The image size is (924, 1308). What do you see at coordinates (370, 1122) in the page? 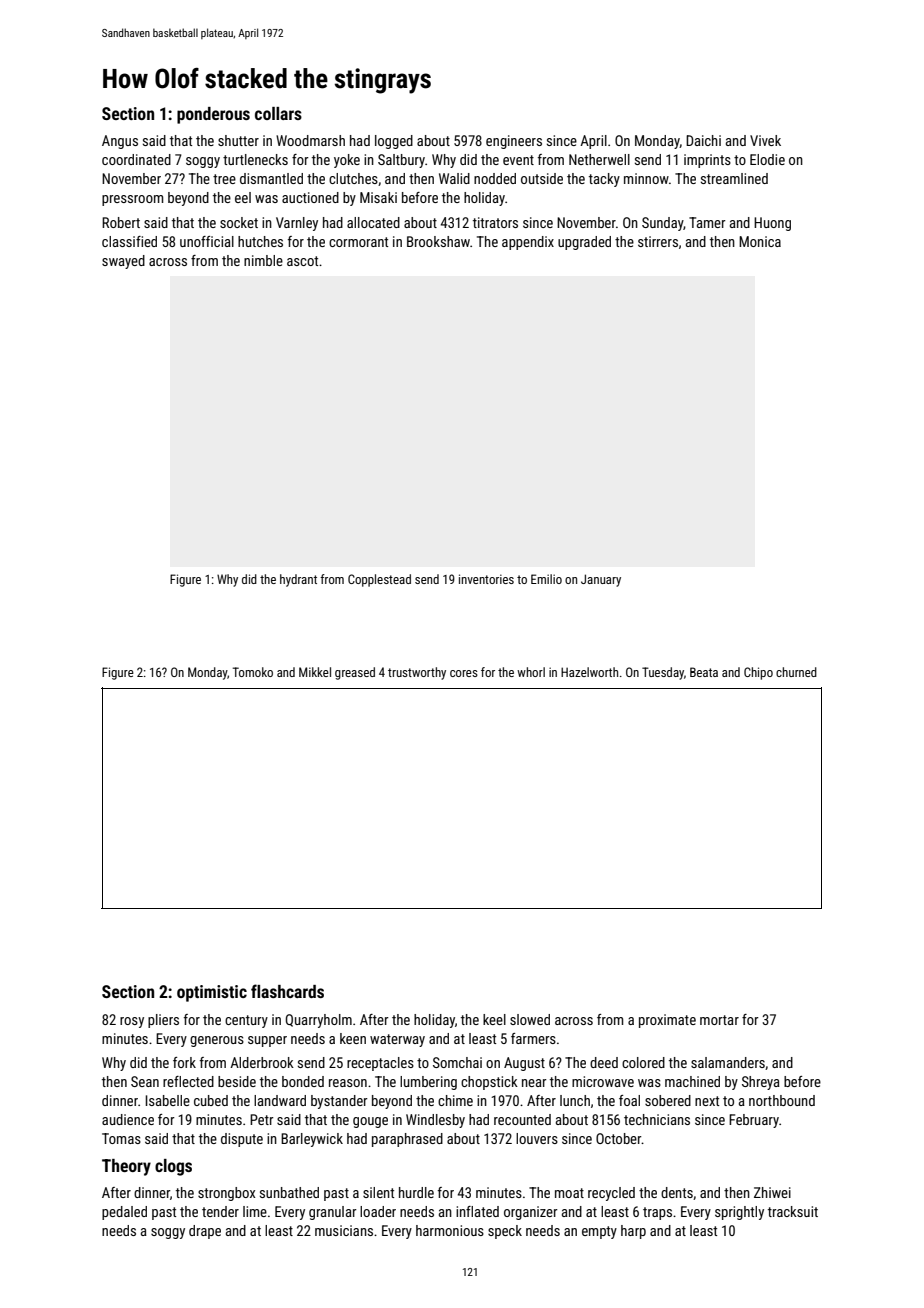
I see `gouge` at bounding box center [370, 1122].
